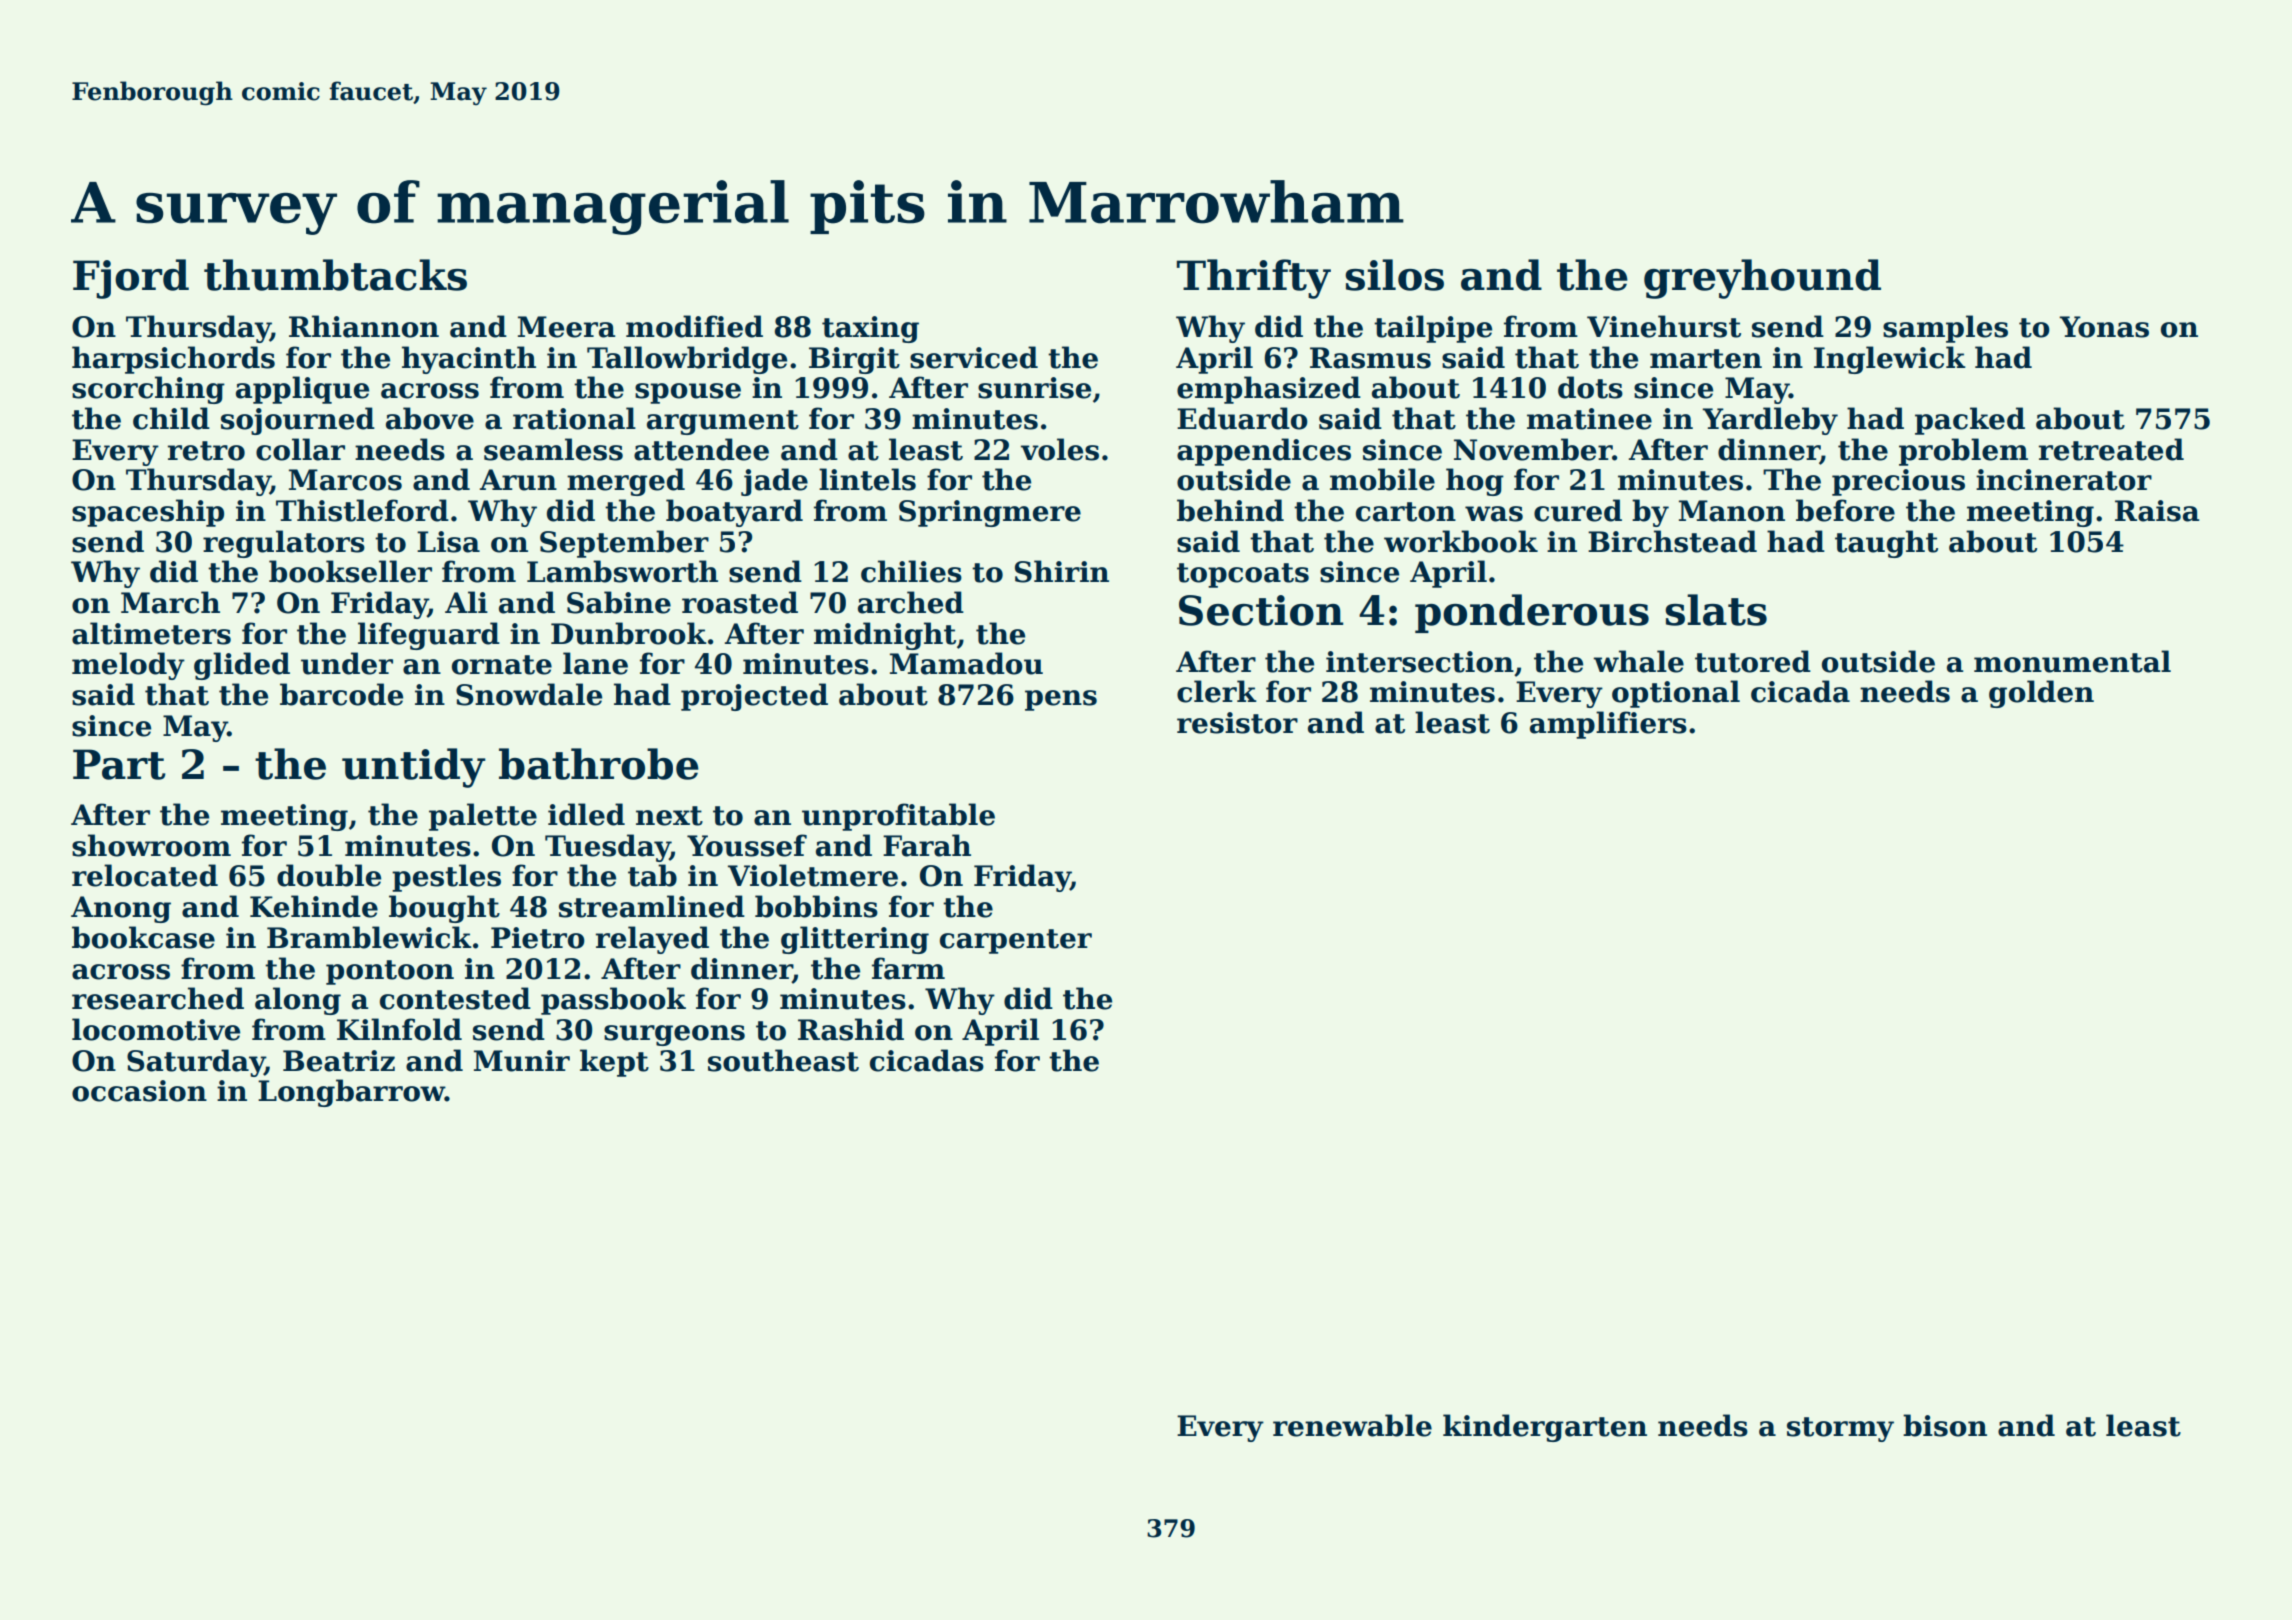 Image resolution: width=2292 pixels, height=1620 pixels. Describe the element at coordinates (351, 1093) in the document. I see `Longbarrow` at that location.
